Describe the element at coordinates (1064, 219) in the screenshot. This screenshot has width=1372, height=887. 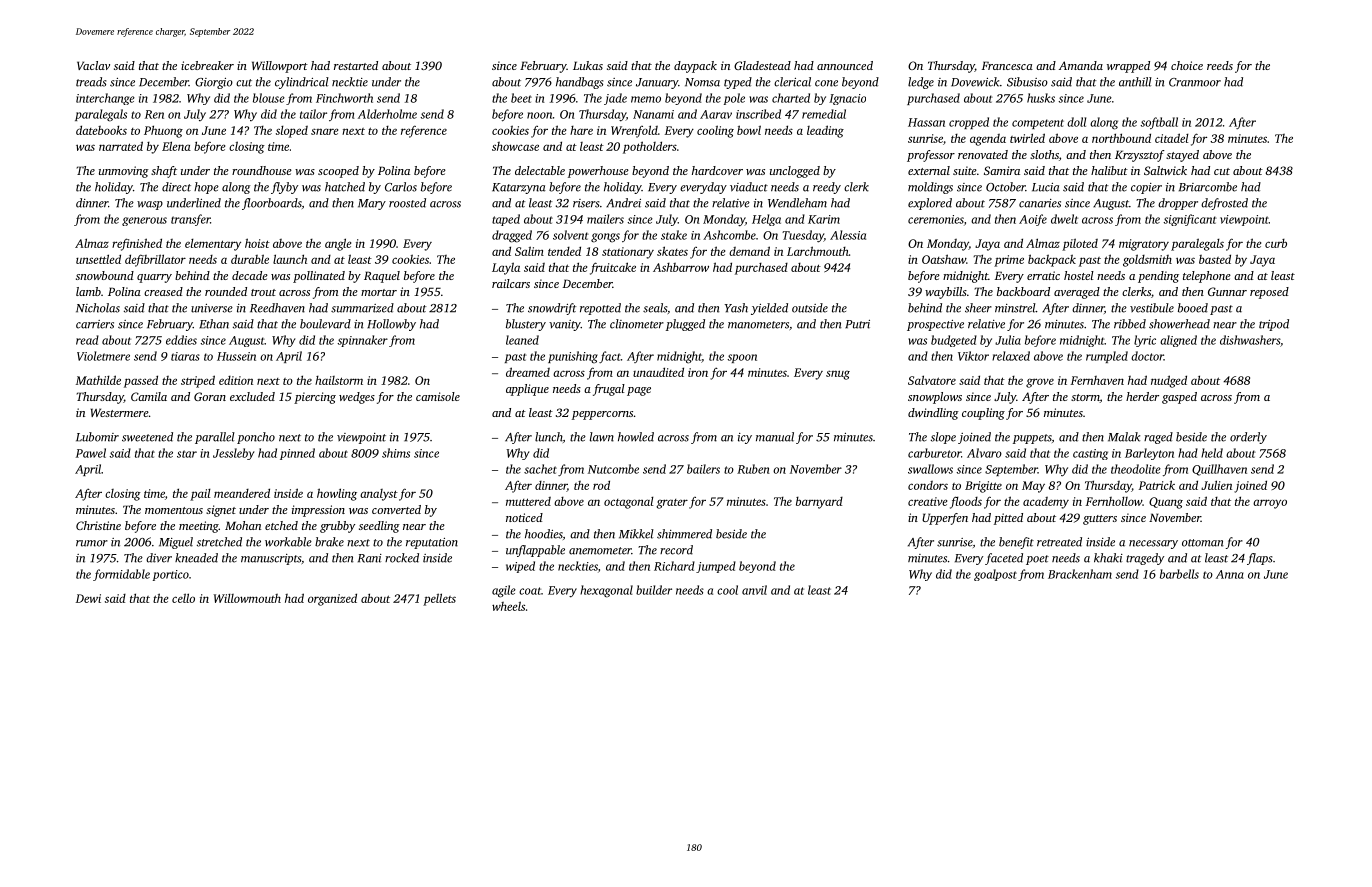
I see `dwelt` at that location.
